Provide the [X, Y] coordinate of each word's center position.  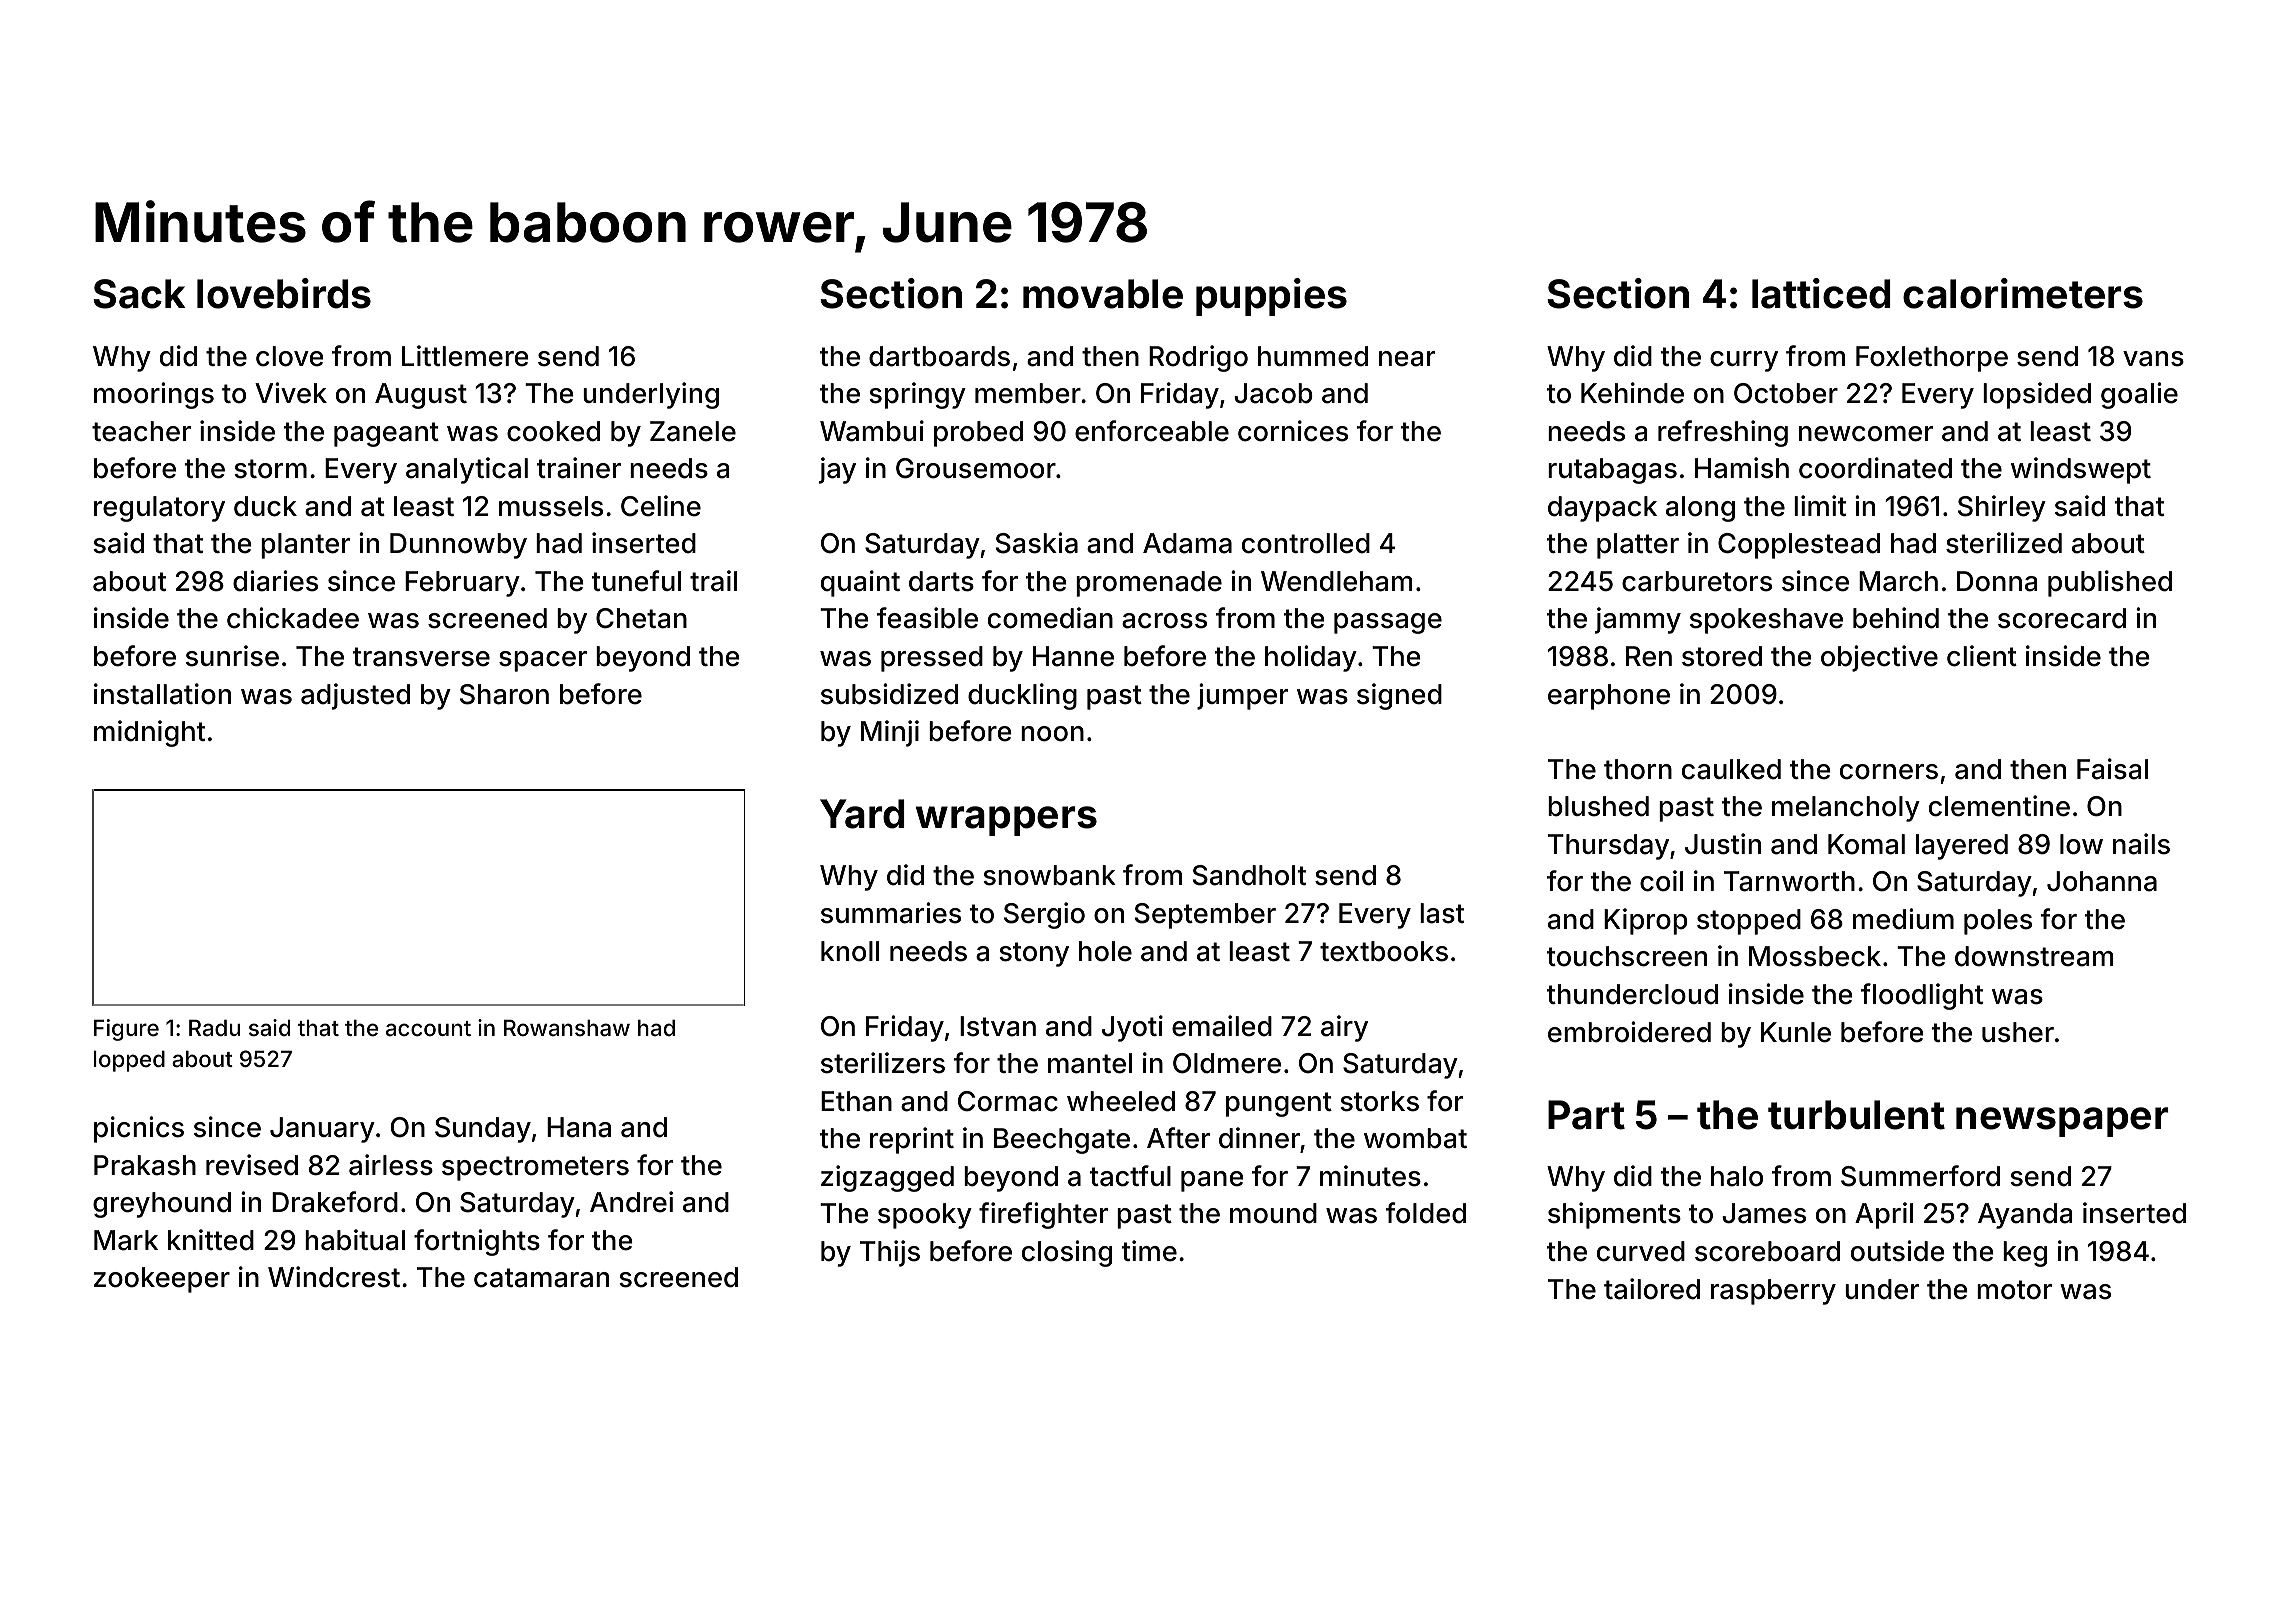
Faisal [2112, 769]
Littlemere [465, 356]
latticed [1821, 293]
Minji [890, 733]
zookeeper [162, 1280]
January [322, 1130]
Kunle [1796, 1032]
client [1982, 656]
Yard [862, 814]
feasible [927, 618]
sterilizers [883, 1063]
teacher [141, 431]
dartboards [939, 356]
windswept [2081, 470]
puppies [1271, 297]
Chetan [641, 618]
